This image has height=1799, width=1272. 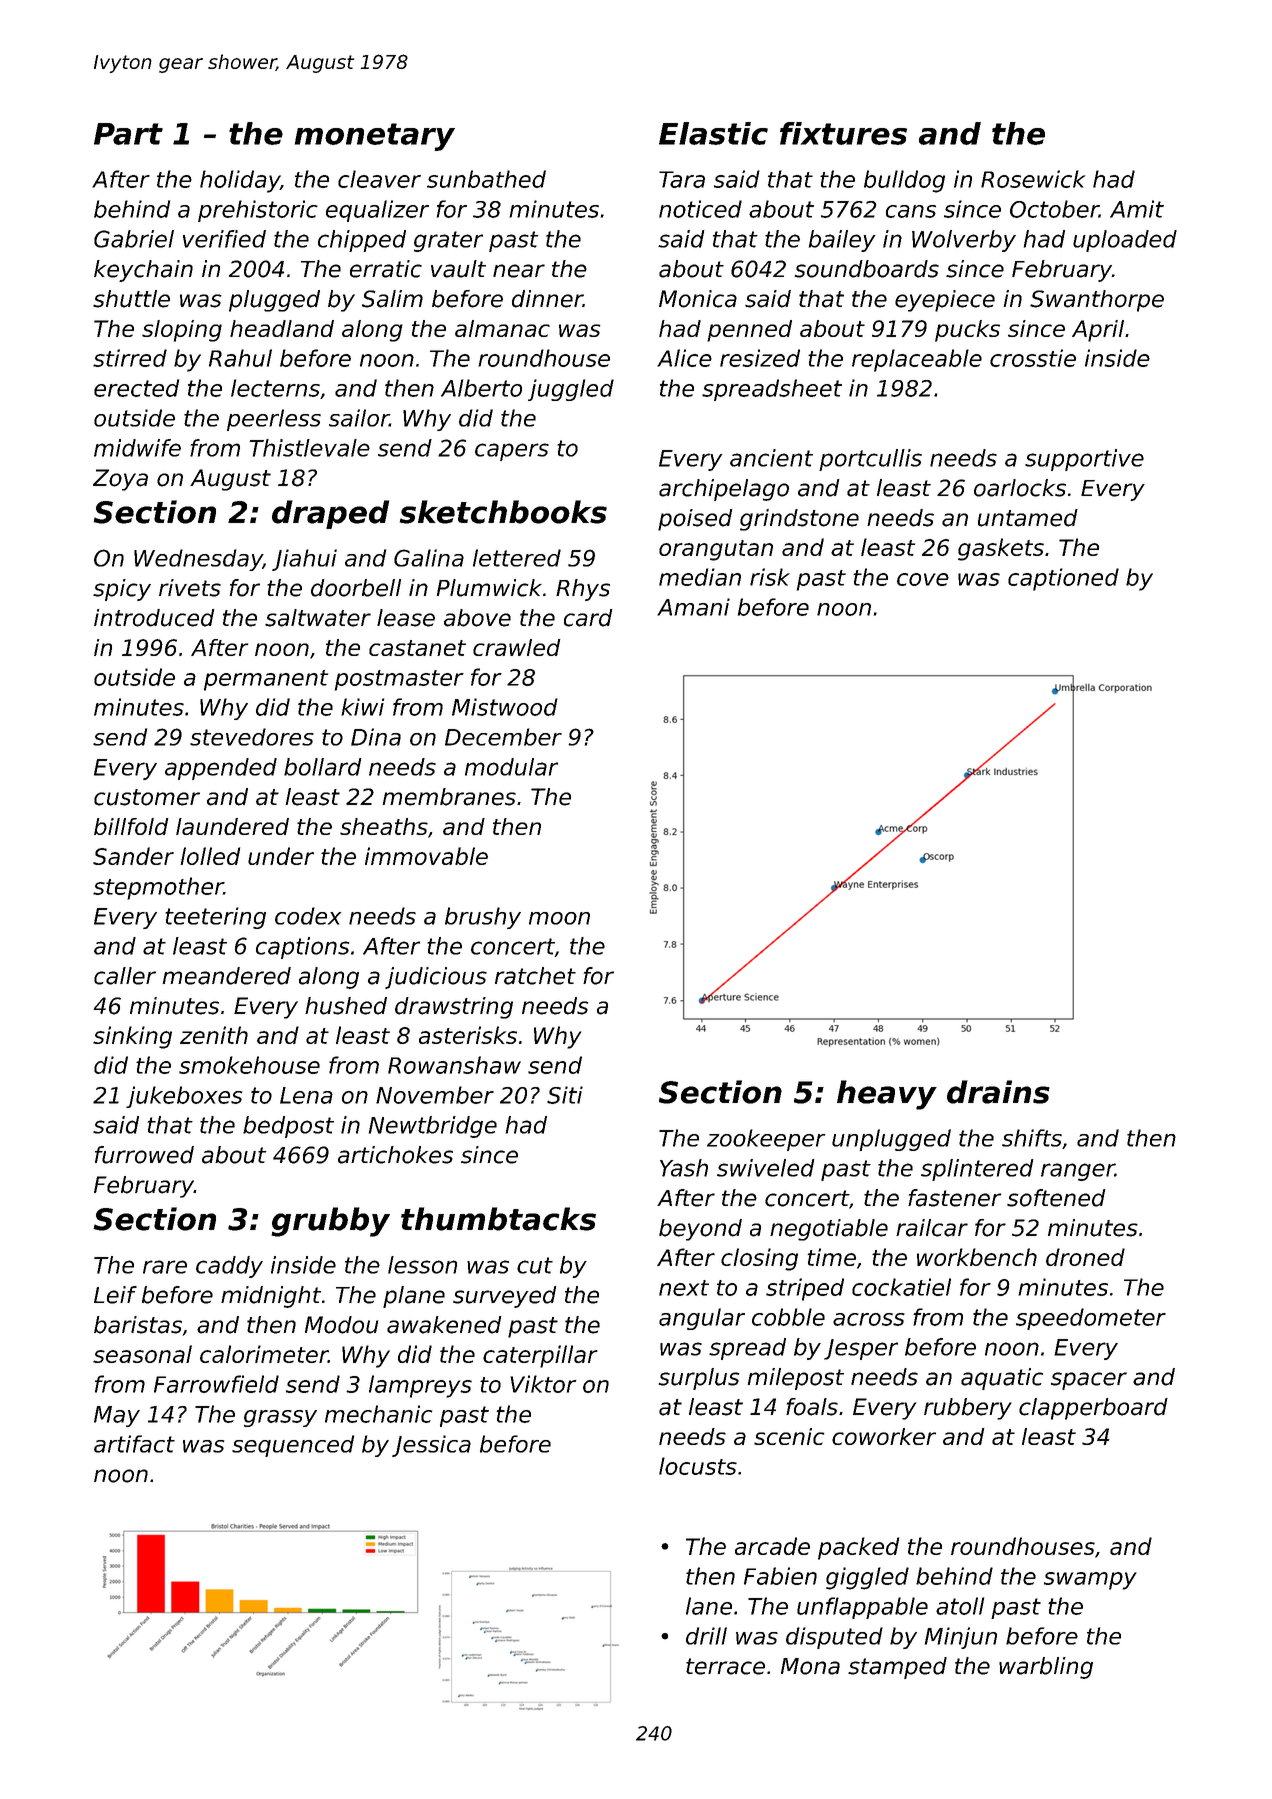 What do you see at coordinates (359, 418) in the image?
I see `sailor` at bounding box center [359, 418].
